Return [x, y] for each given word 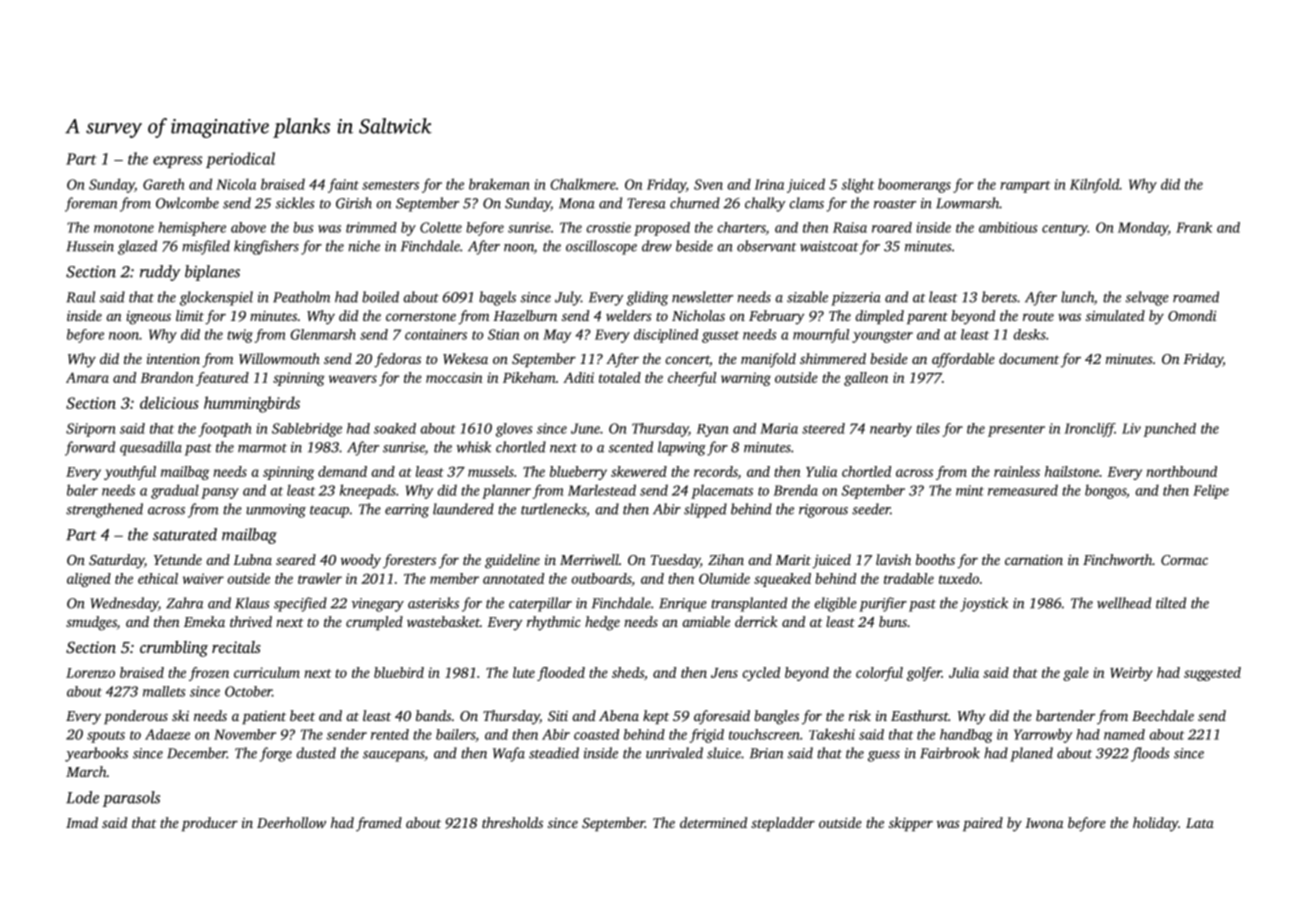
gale [1076, 674]
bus [303, 227]
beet [302, 715]
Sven [708, 184]
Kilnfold [1094, 185]
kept [656, 717]
